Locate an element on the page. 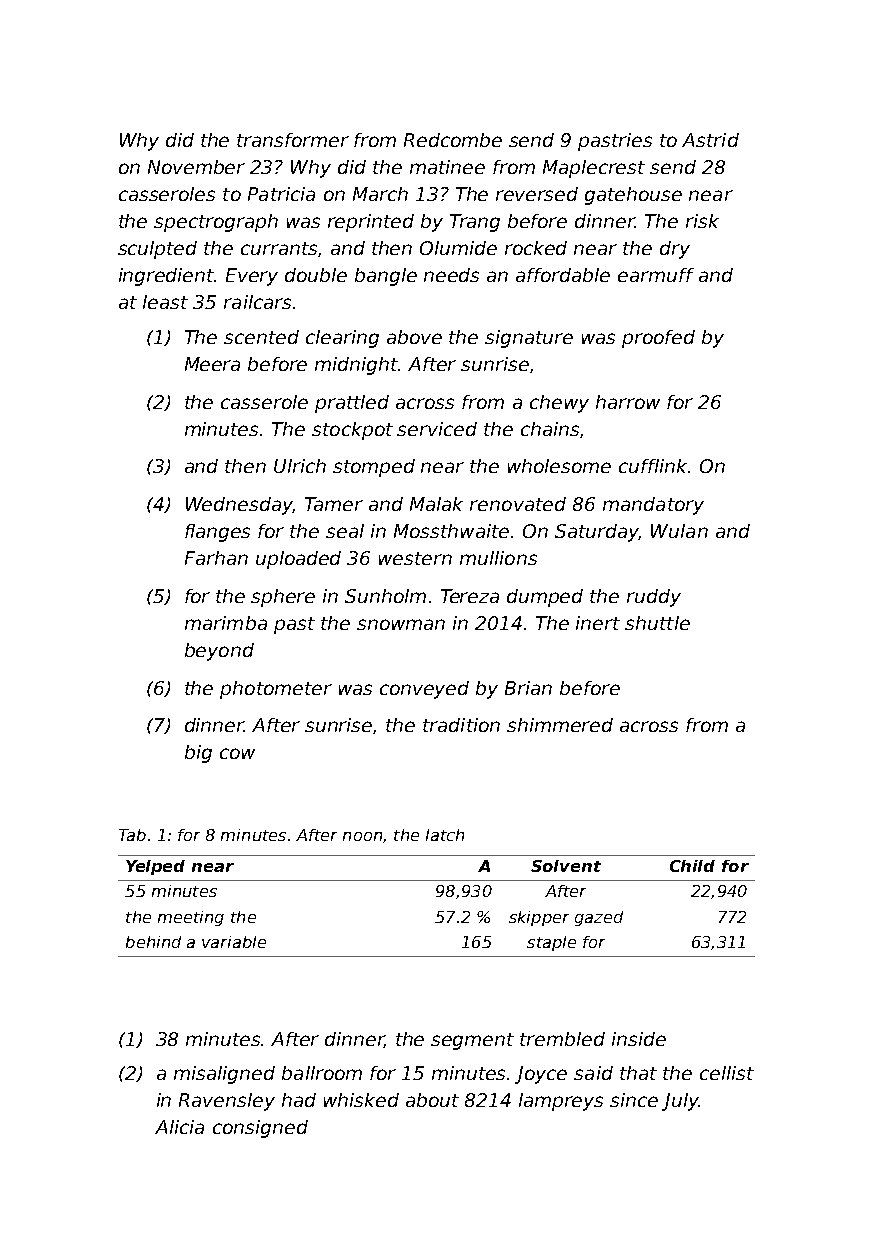  affordable is located at coordinates (563, 275).
